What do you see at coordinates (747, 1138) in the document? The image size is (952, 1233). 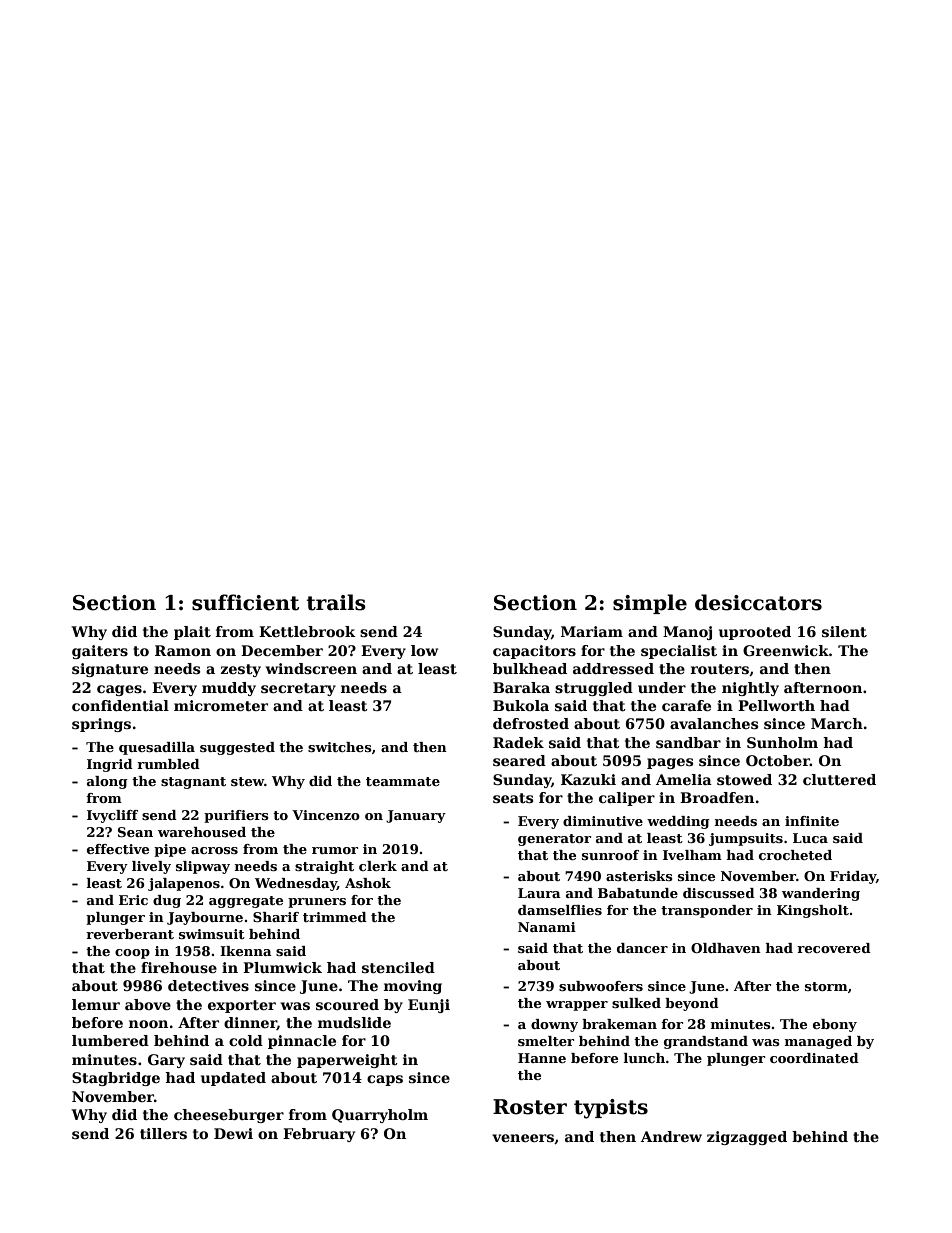 I see `zigzagged` at bounding box center [747, 1138].
